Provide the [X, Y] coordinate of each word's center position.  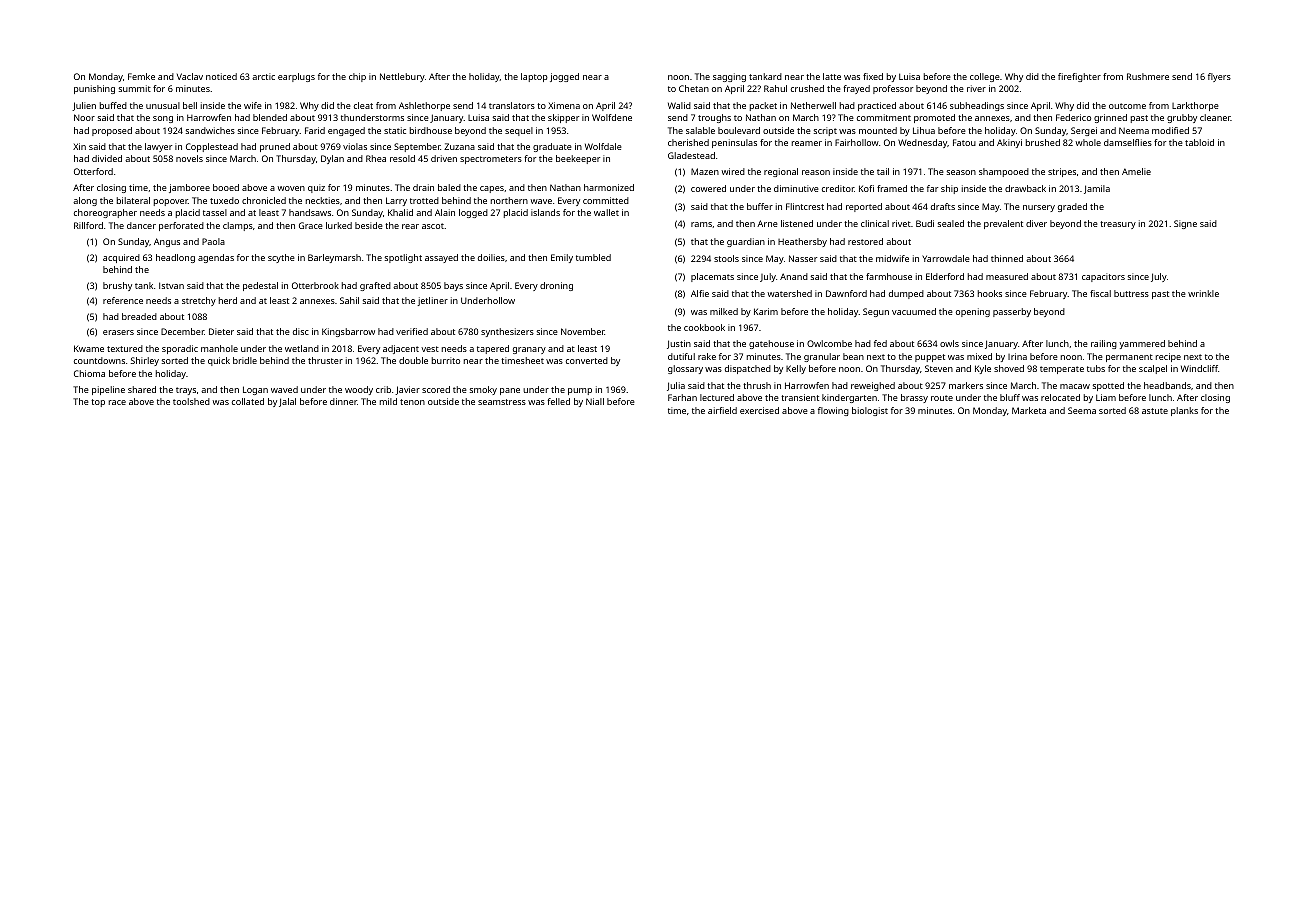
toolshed [191, 401]
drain [423, 187]
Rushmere [1148, 76]
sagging [729, 77]
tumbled [593, 257]
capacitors [1103, 277]
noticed [221, 76]
